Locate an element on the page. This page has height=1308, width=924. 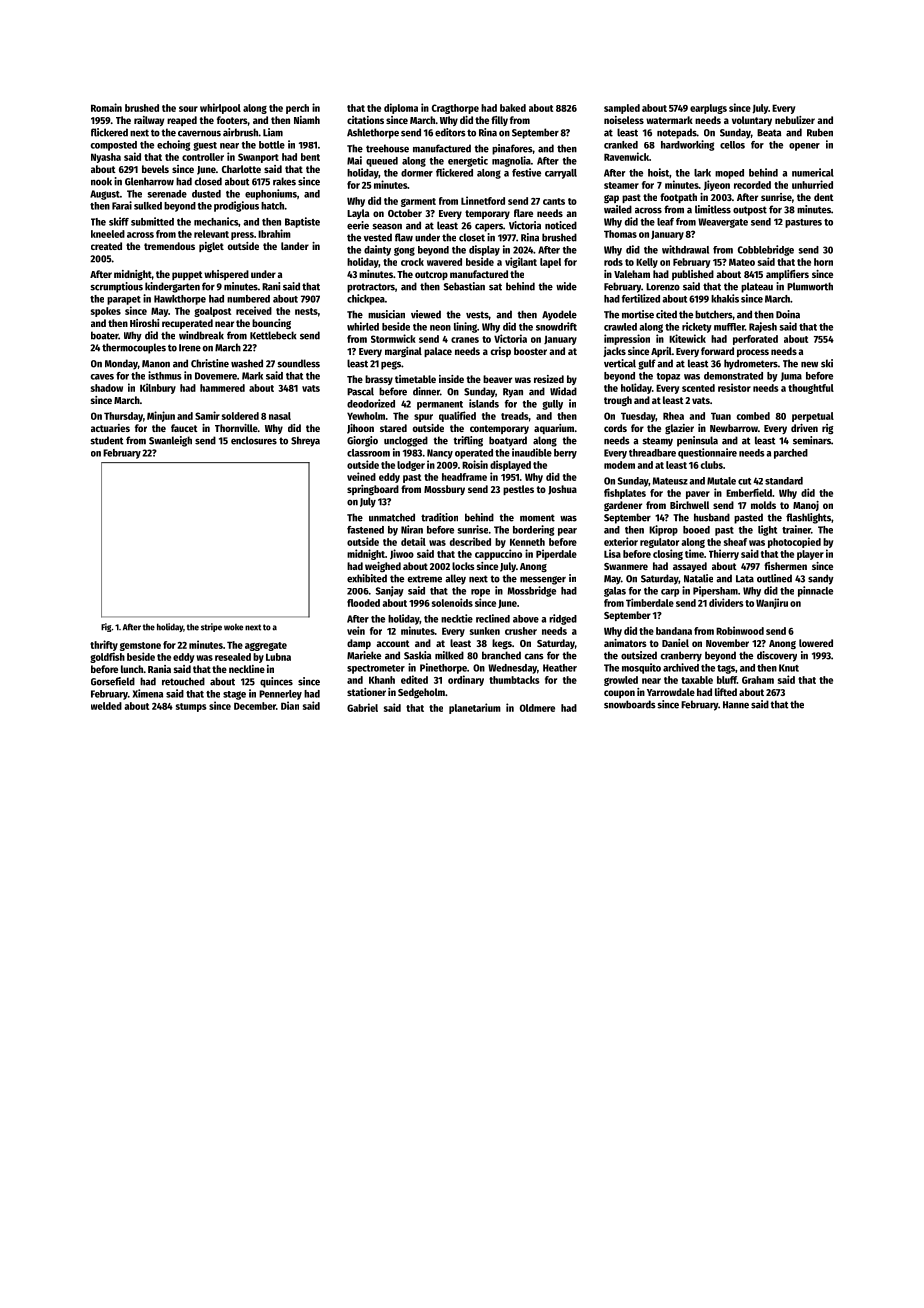
cants is located at coordinates (554, 201).
